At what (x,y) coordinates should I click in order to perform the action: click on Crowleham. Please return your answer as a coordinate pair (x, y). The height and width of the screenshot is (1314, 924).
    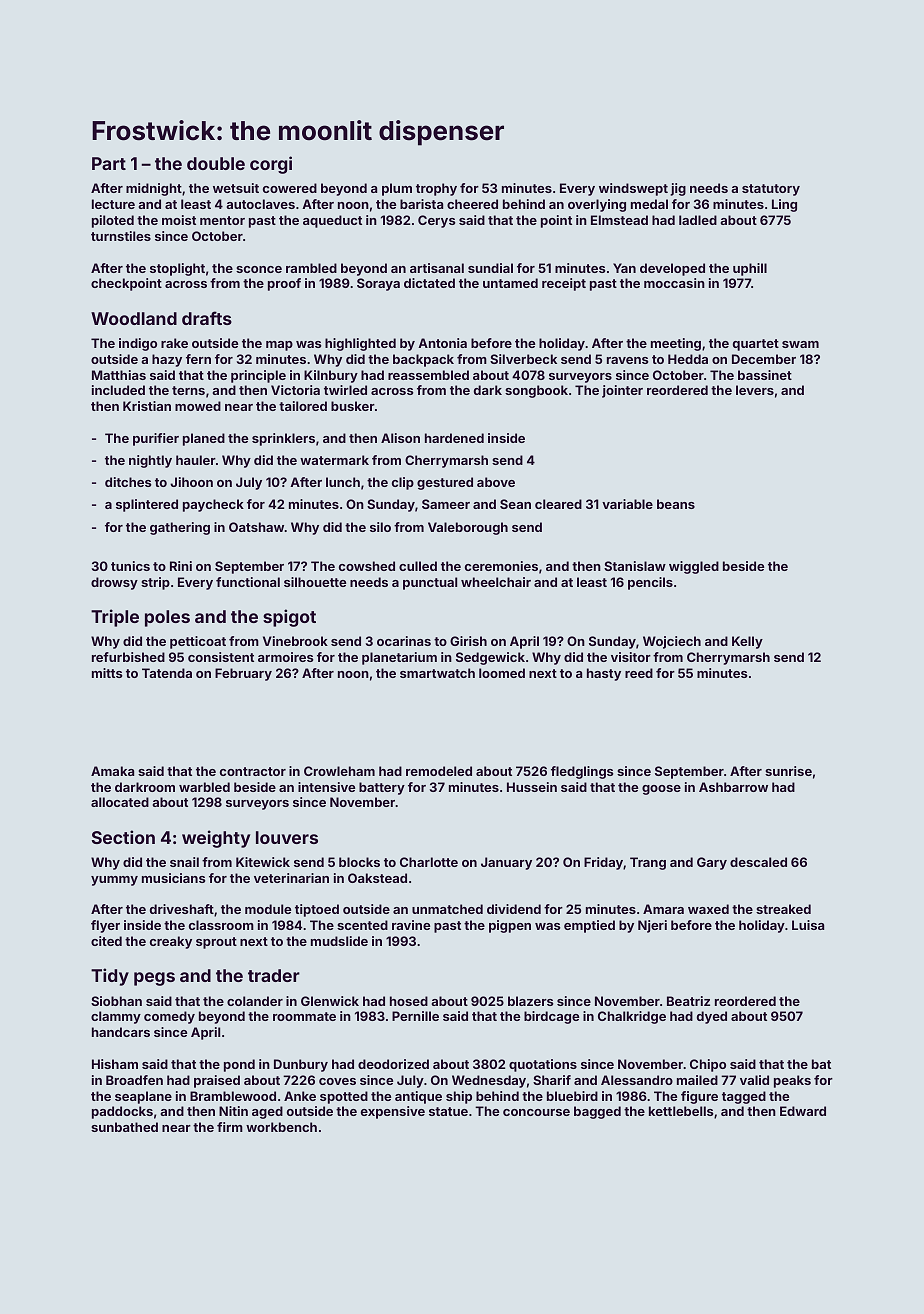
    Looking at the image, I should click on (339, 771).
